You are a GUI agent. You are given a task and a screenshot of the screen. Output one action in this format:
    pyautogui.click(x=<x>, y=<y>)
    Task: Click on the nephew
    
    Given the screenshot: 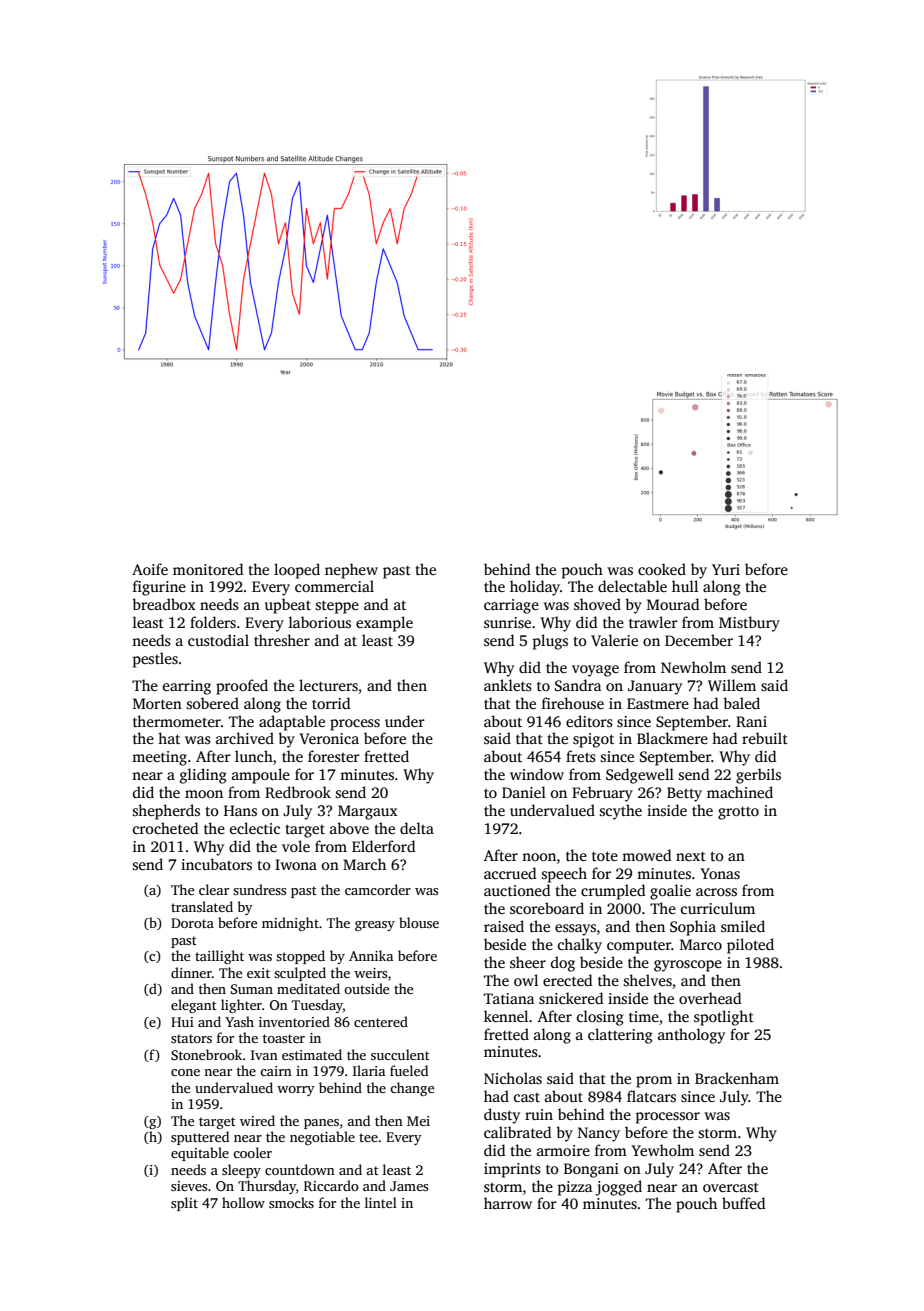 What is the action you would take?
    pyautogui.click(x=351, y=571)
